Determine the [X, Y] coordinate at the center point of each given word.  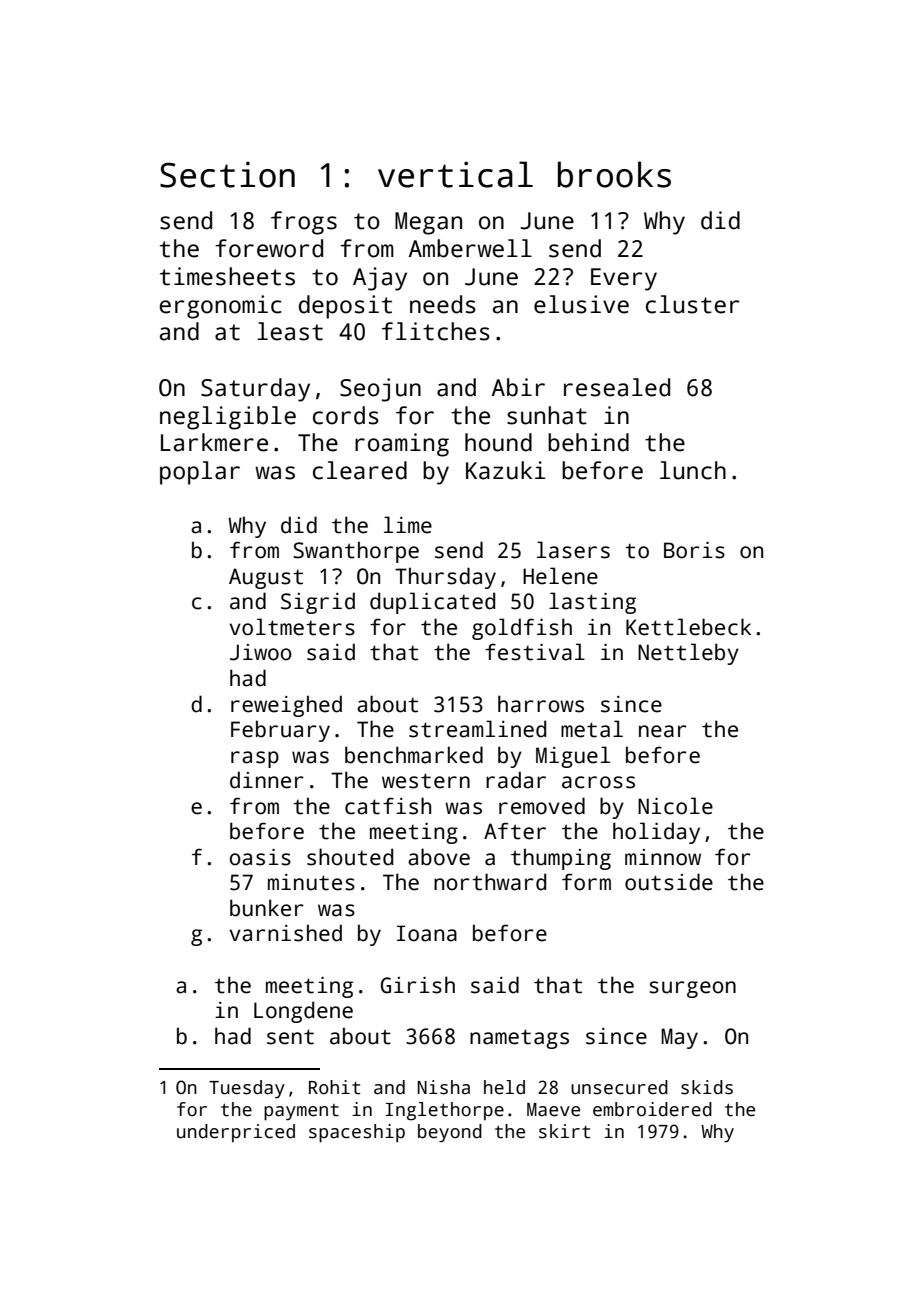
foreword [269, 248]
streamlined [477, 729]
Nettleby [688, 654]
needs [443, 304]
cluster [692, 304]
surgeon [692, 989]
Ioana [427, 933]
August [266, 578]
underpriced [236, 1133]
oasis [260, 857]
